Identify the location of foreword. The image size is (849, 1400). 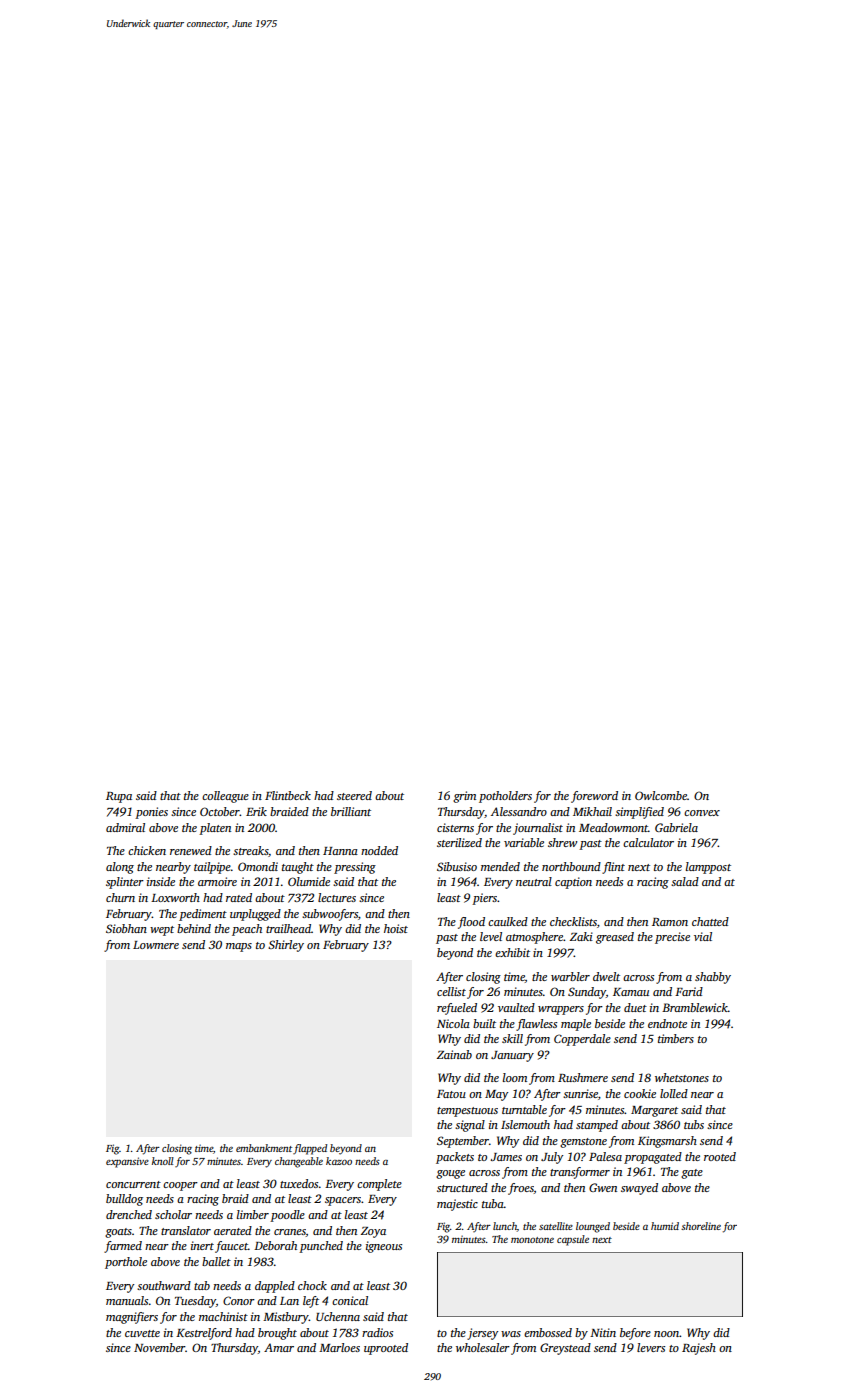
(594, 797).
